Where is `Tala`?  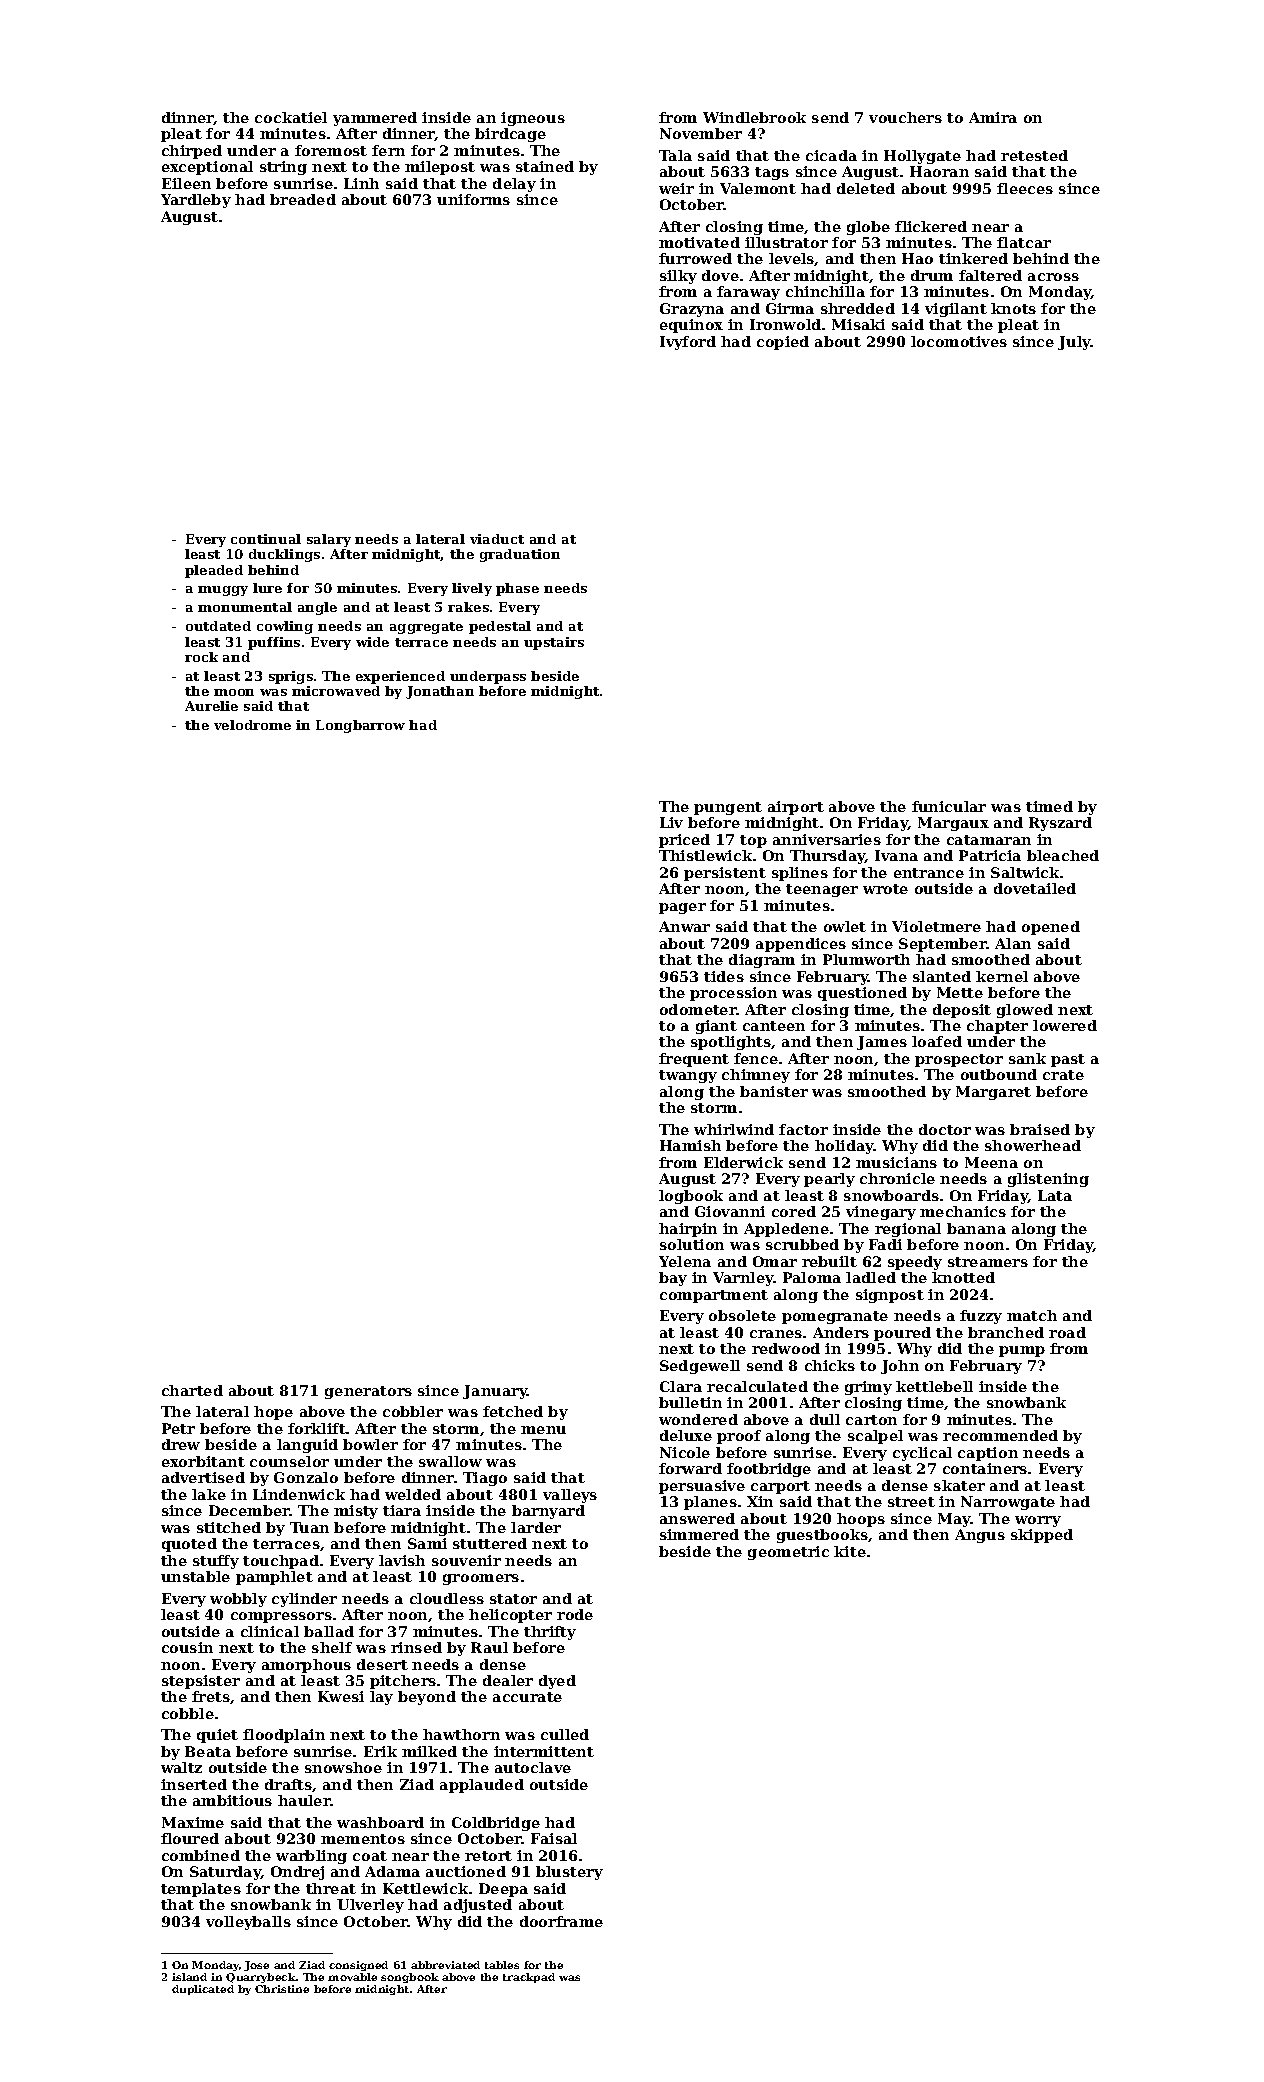 Tala is located at coordinates (675, 155).
